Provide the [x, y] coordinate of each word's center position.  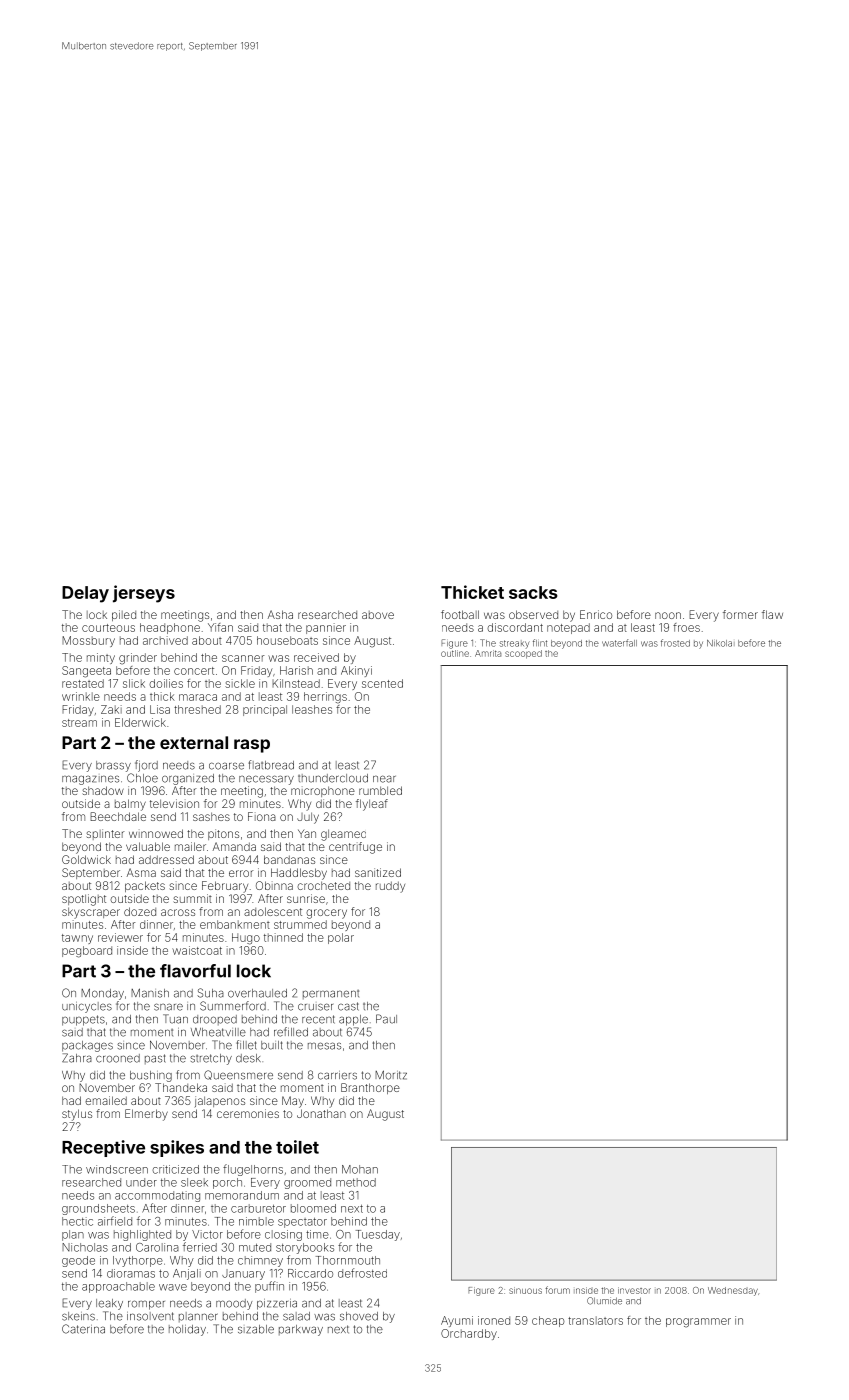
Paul [386, 1019]
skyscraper [91, 913]
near [384, 779]
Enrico [596, 614]
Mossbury [88, 641]
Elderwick [140, 722]
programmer [698, 1323]
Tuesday [378, 1235]
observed [533, 614]
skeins [78, 1316]
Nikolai [721, 643]
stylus [77, 1115]
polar [341, 938]
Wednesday [733, 1291]
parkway [301, 1330]
